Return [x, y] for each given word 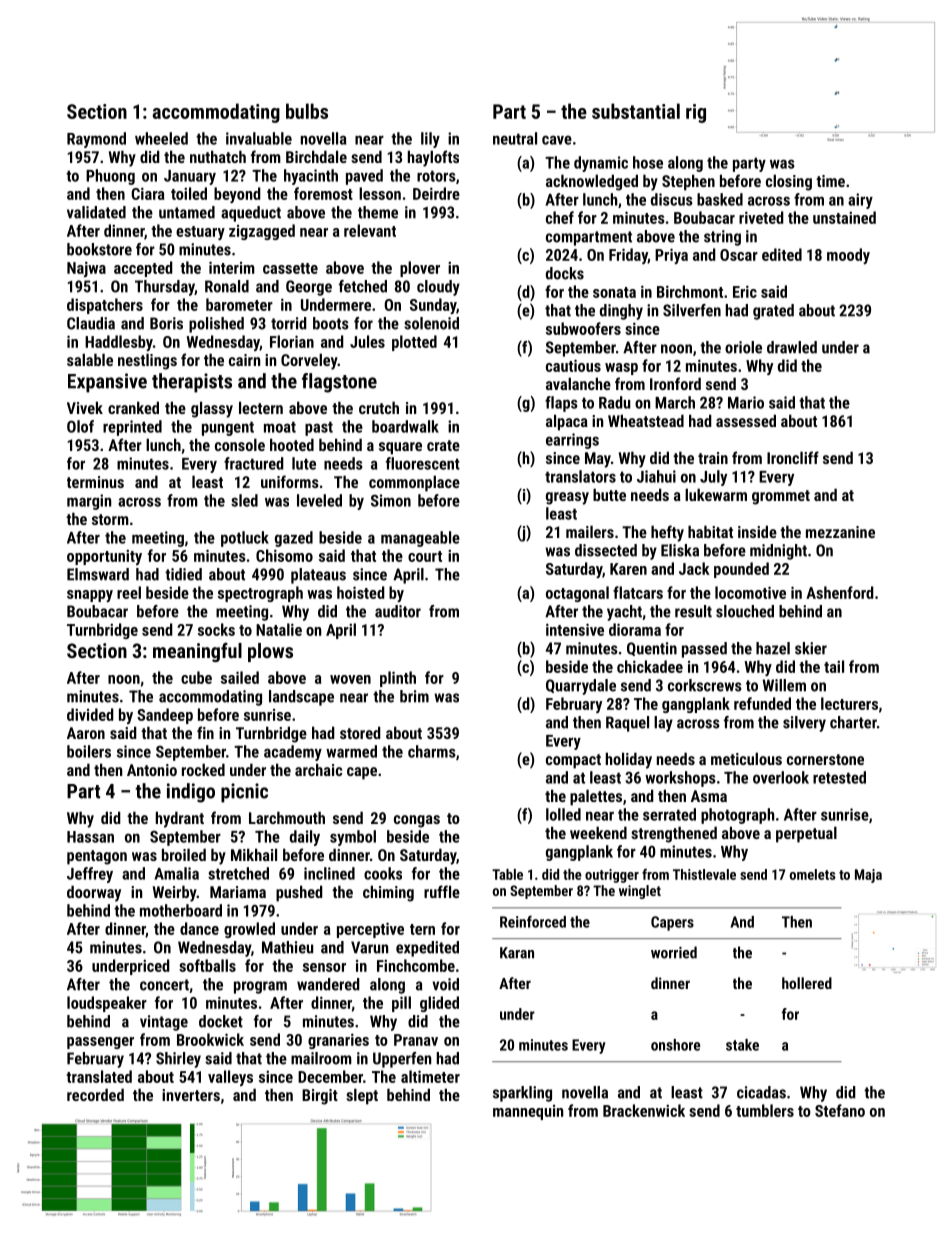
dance [199, 928]
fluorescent [423, 463]
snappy [90, 596]
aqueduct [251, 214]
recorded [95, 1094]
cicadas [761, 1092]
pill [401, 1004]
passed [704, 650]
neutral [515, 138]
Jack [694, 568]
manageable [420, 539]
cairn [244, 360]
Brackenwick [644, 1110]
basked [720, 199]
